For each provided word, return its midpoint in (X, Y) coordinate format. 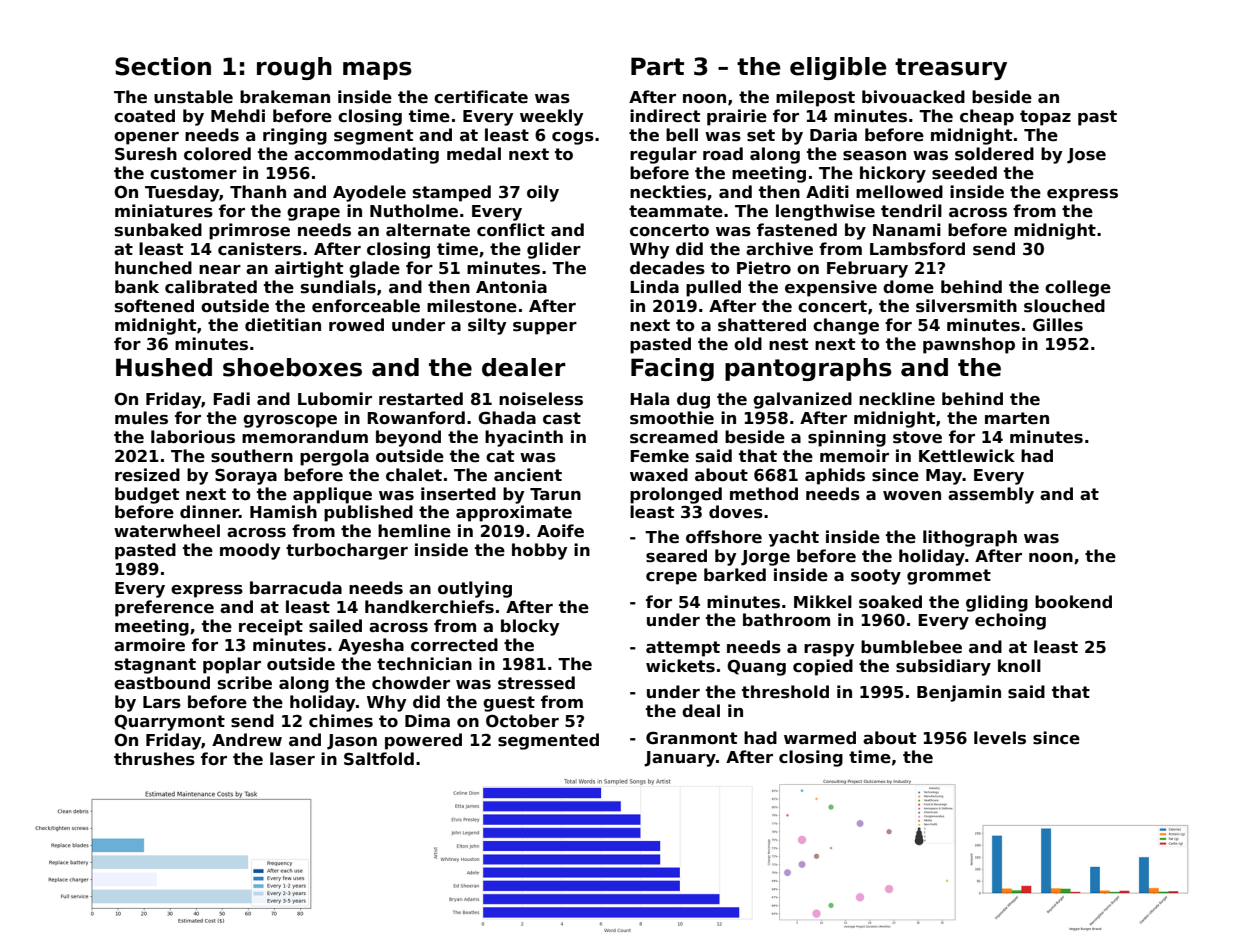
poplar (232, 665)
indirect (665, 116)
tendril (911, 211)
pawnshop (969, 345)
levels (1000, 738)
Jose (1086, 156)
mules (141, 418)
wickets (680, 666)
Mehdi (238, 116)
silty (487, 326)
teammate (676, 211)
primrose (249, 231)
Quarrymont (169, 723)
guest (509, 704)
